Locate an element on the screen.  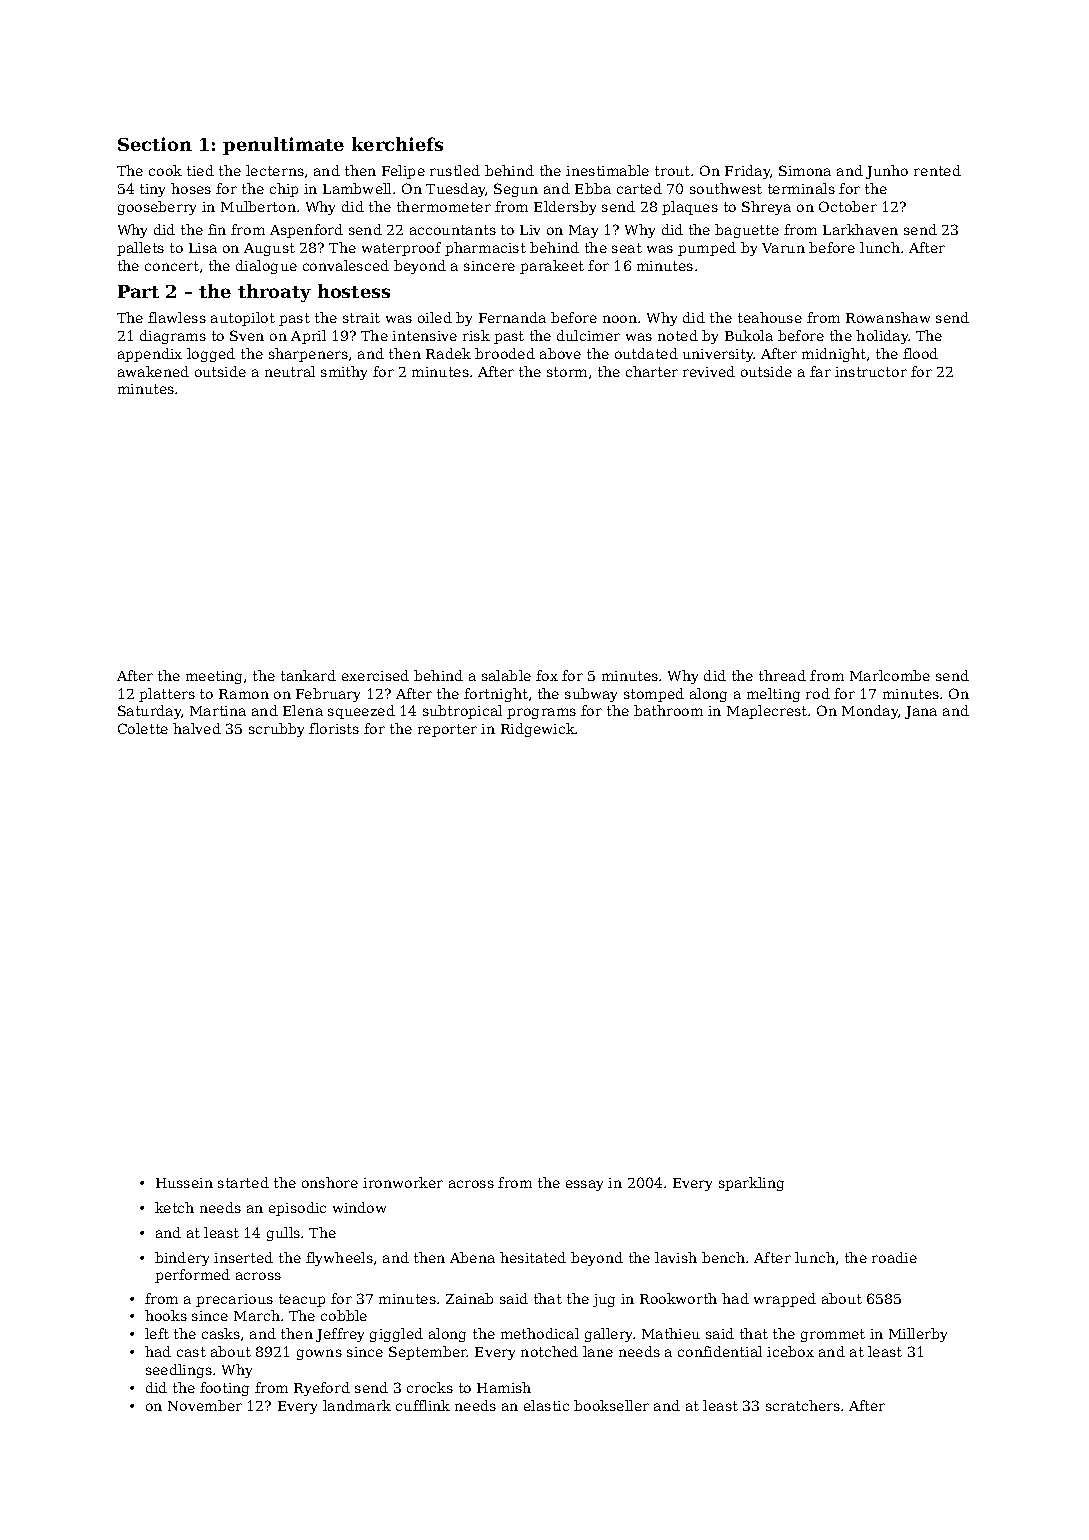
inestimable is located at coordinates (607, 170).
